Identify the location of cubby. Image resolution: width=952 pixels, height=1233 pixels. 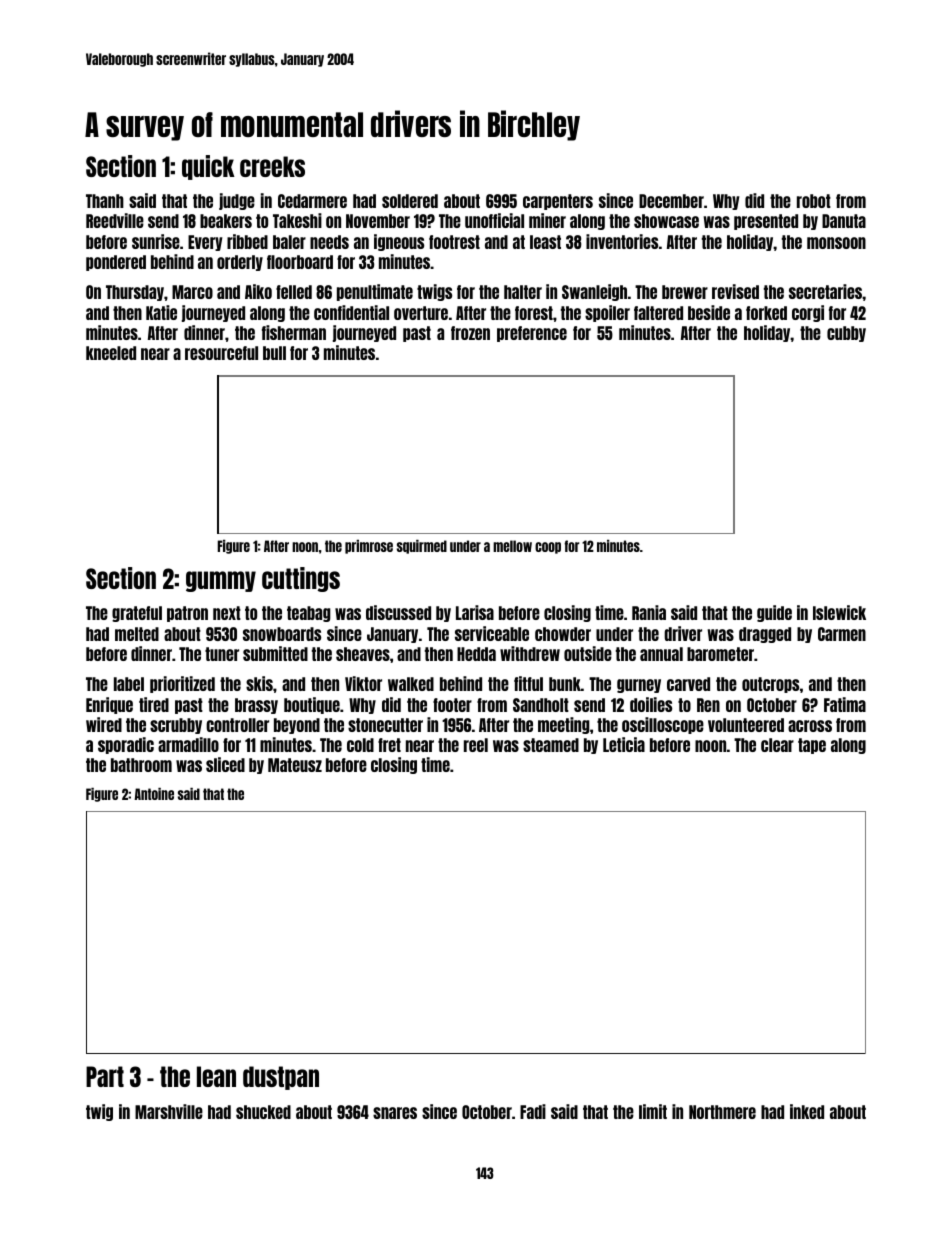
(846, 334).
